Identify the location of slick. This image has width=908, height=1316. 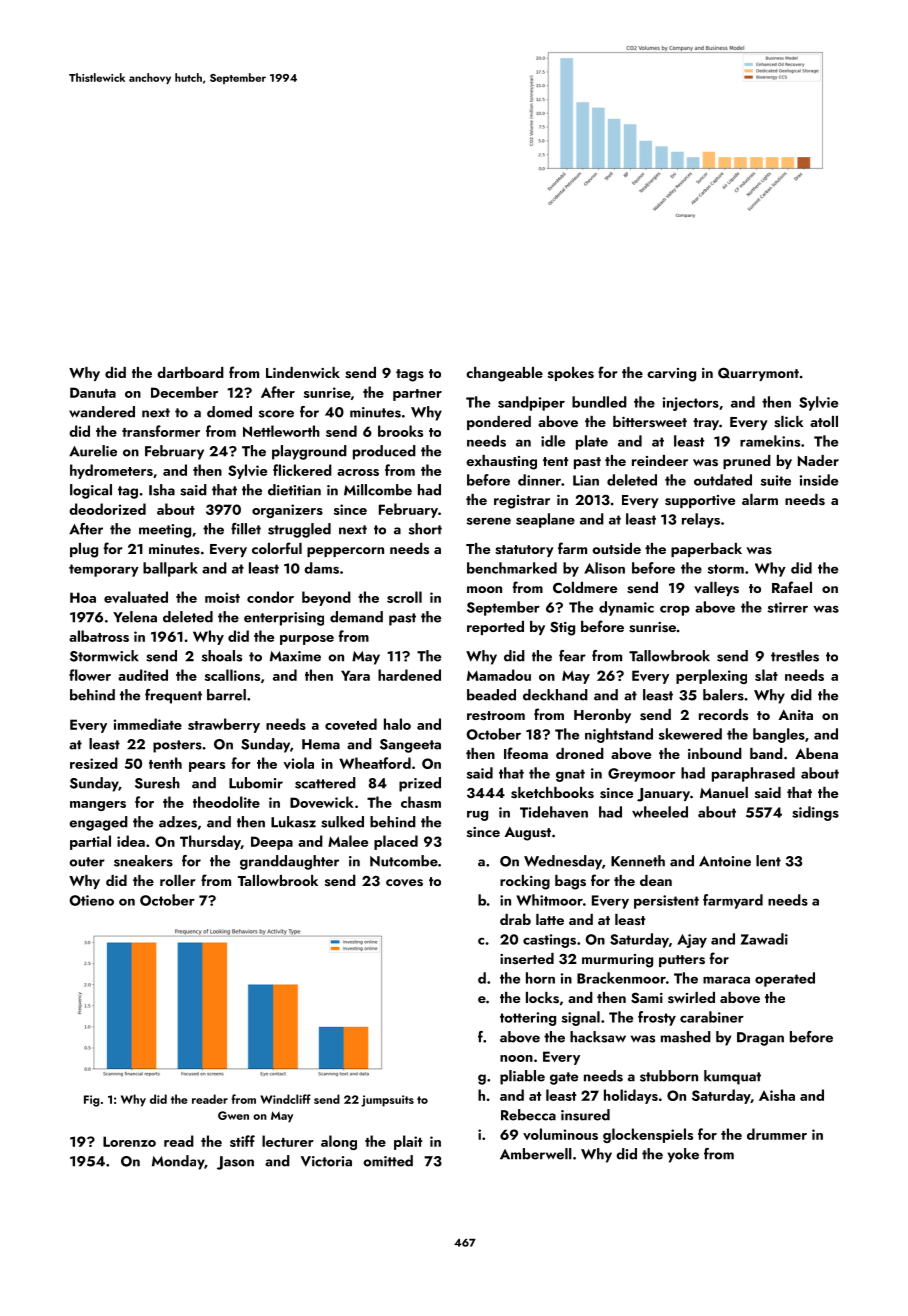
(789, 422).
